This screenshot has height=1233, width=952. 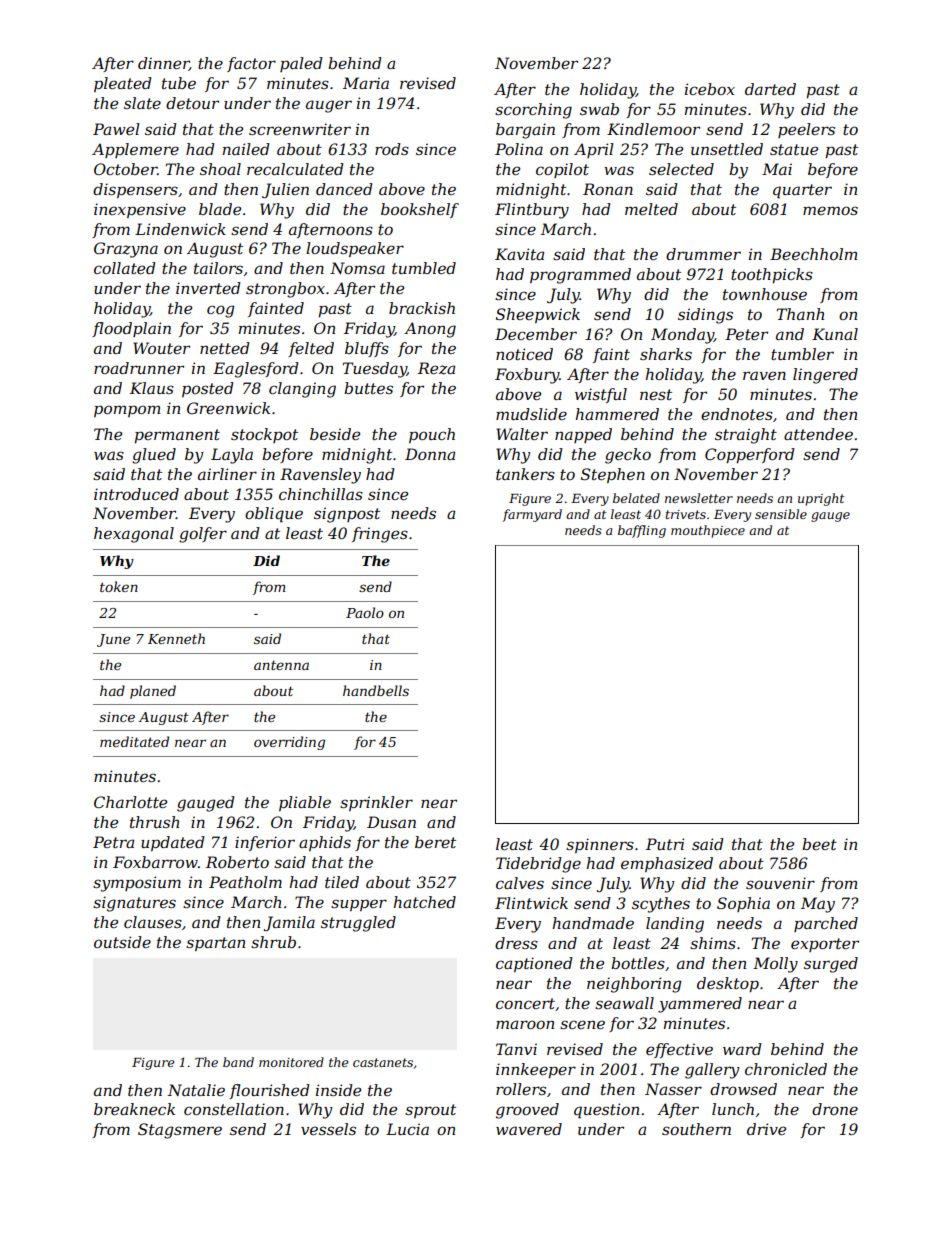 What do you see at coordinates (642, 531) in the screenshot?
I see `baffling` at bounding box center [642, 531].
